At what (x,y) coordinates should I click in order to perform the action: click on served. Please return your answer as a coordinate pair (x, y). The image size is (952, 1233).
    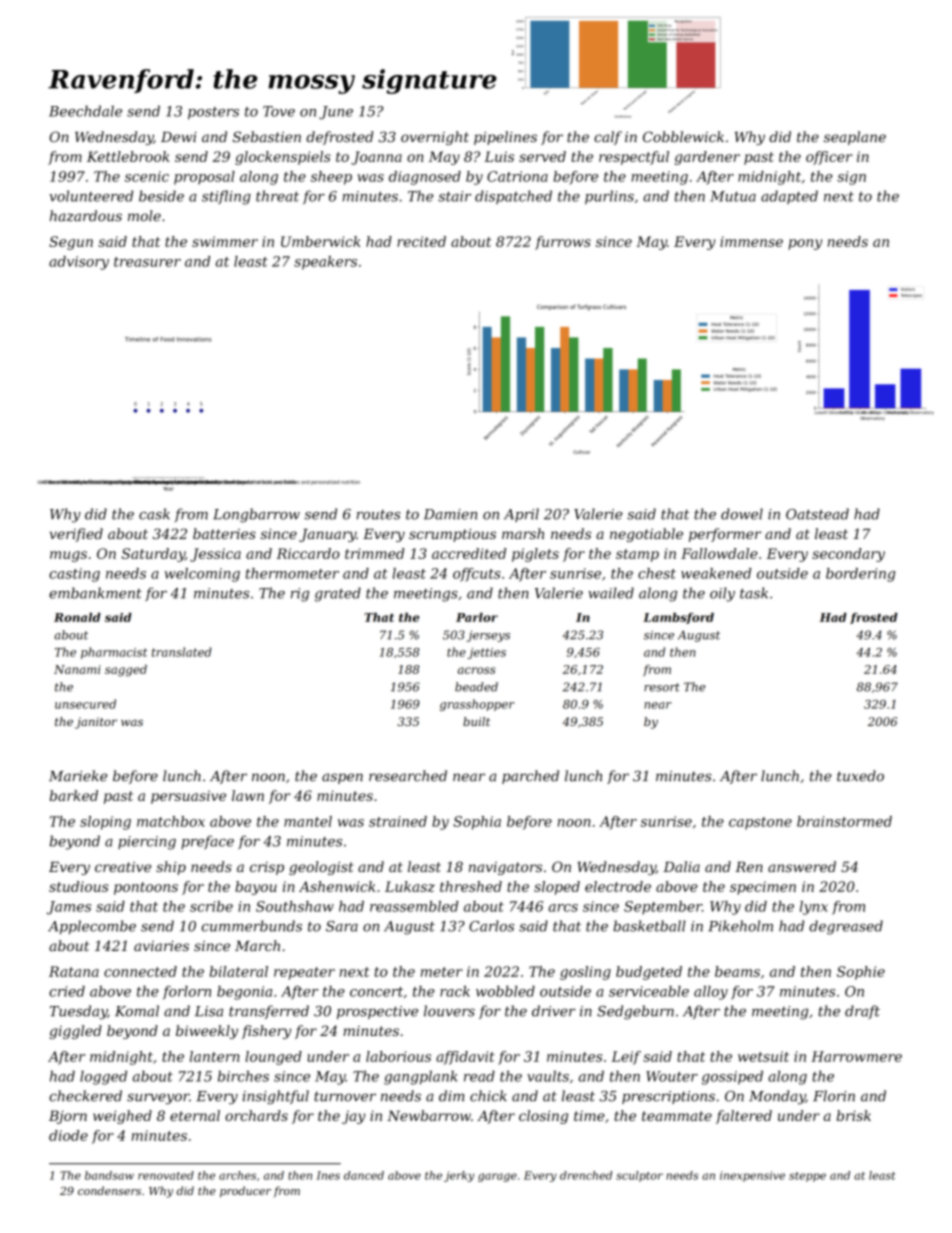
    Looking at the image, I should click on (542, 156).
